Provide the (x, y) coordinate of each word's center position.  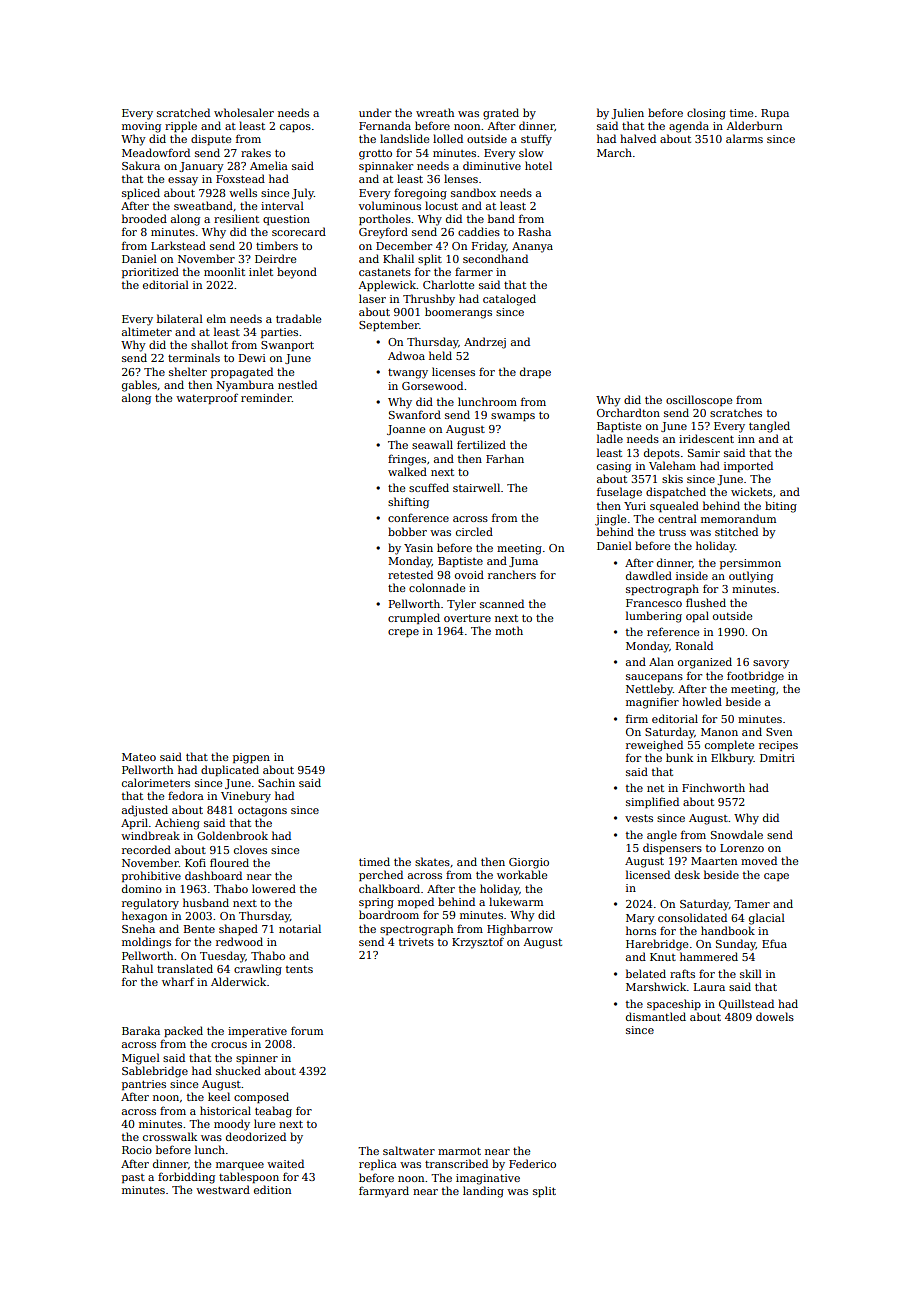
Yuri (635, 506)
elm (216, 318)
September (389, 325)
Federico (532, 1163)
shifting (408, 503)
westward (223, 1189)
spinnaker (386, 166)
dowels (775, 1016)
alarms (744, 138)
